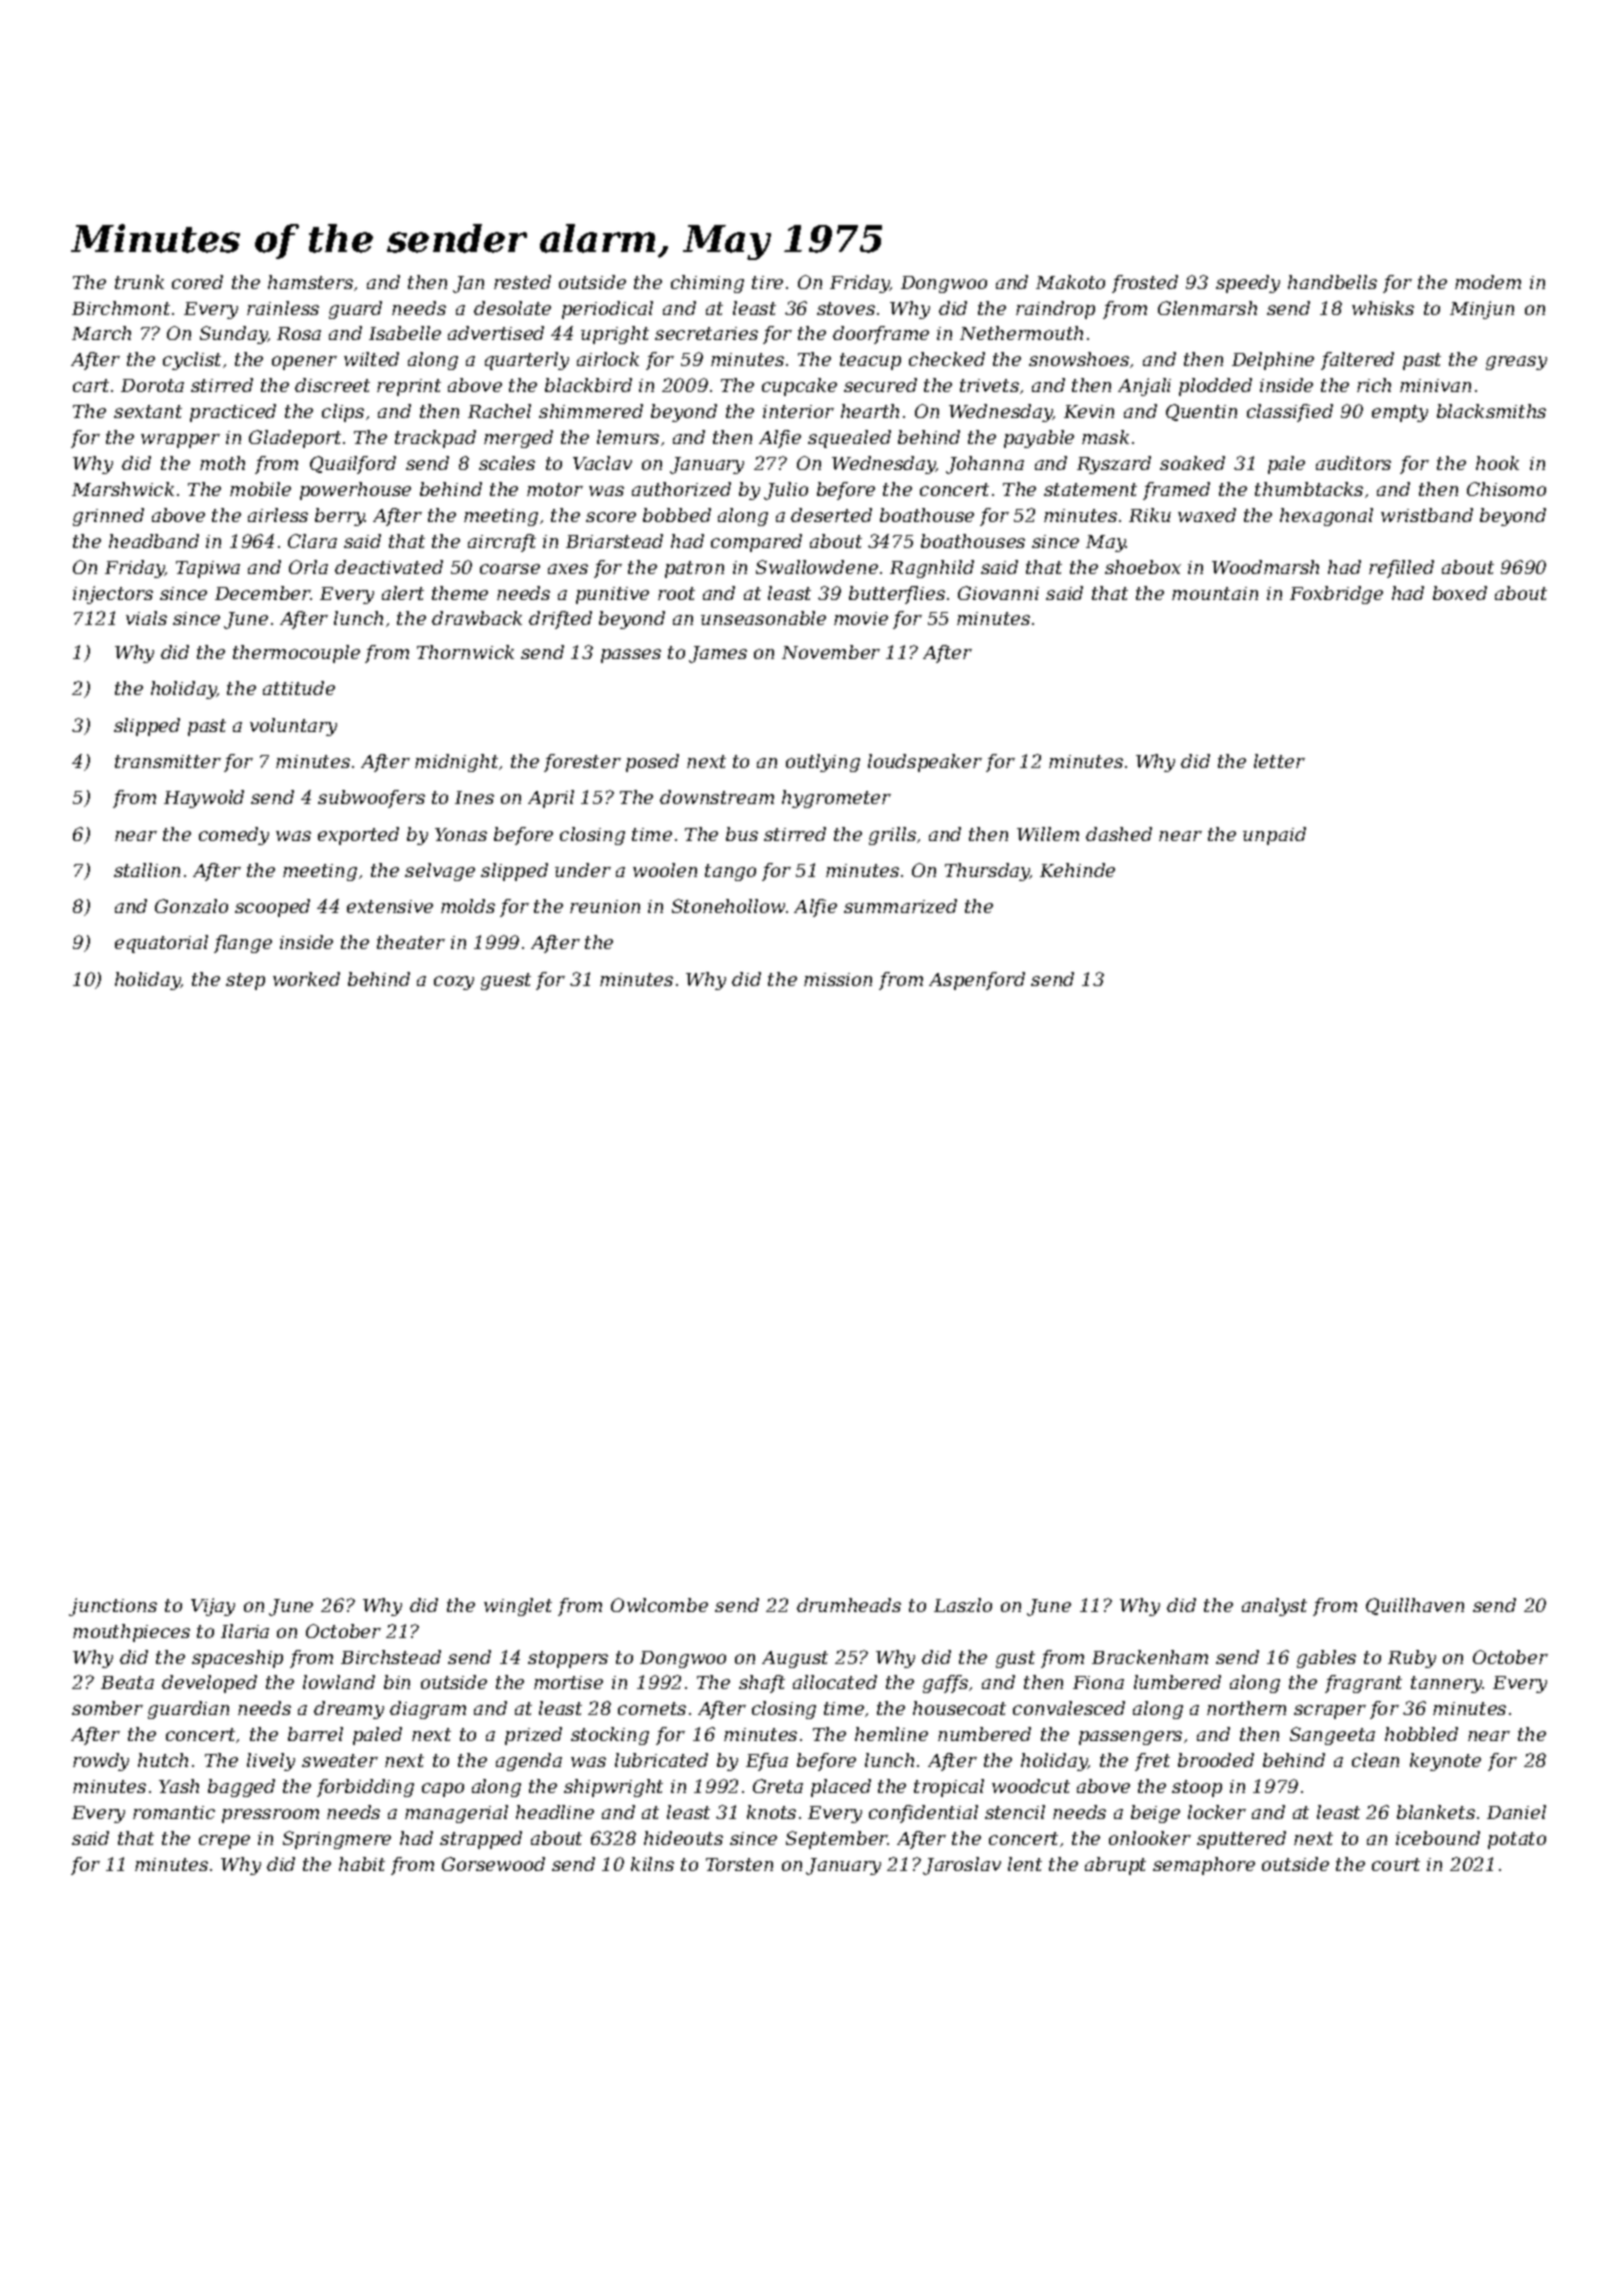 This document has height=2292, width=1620. What do you see at coordinates (139, 282) in the document?
I see `trunk` at bounding box center [139, 282].
